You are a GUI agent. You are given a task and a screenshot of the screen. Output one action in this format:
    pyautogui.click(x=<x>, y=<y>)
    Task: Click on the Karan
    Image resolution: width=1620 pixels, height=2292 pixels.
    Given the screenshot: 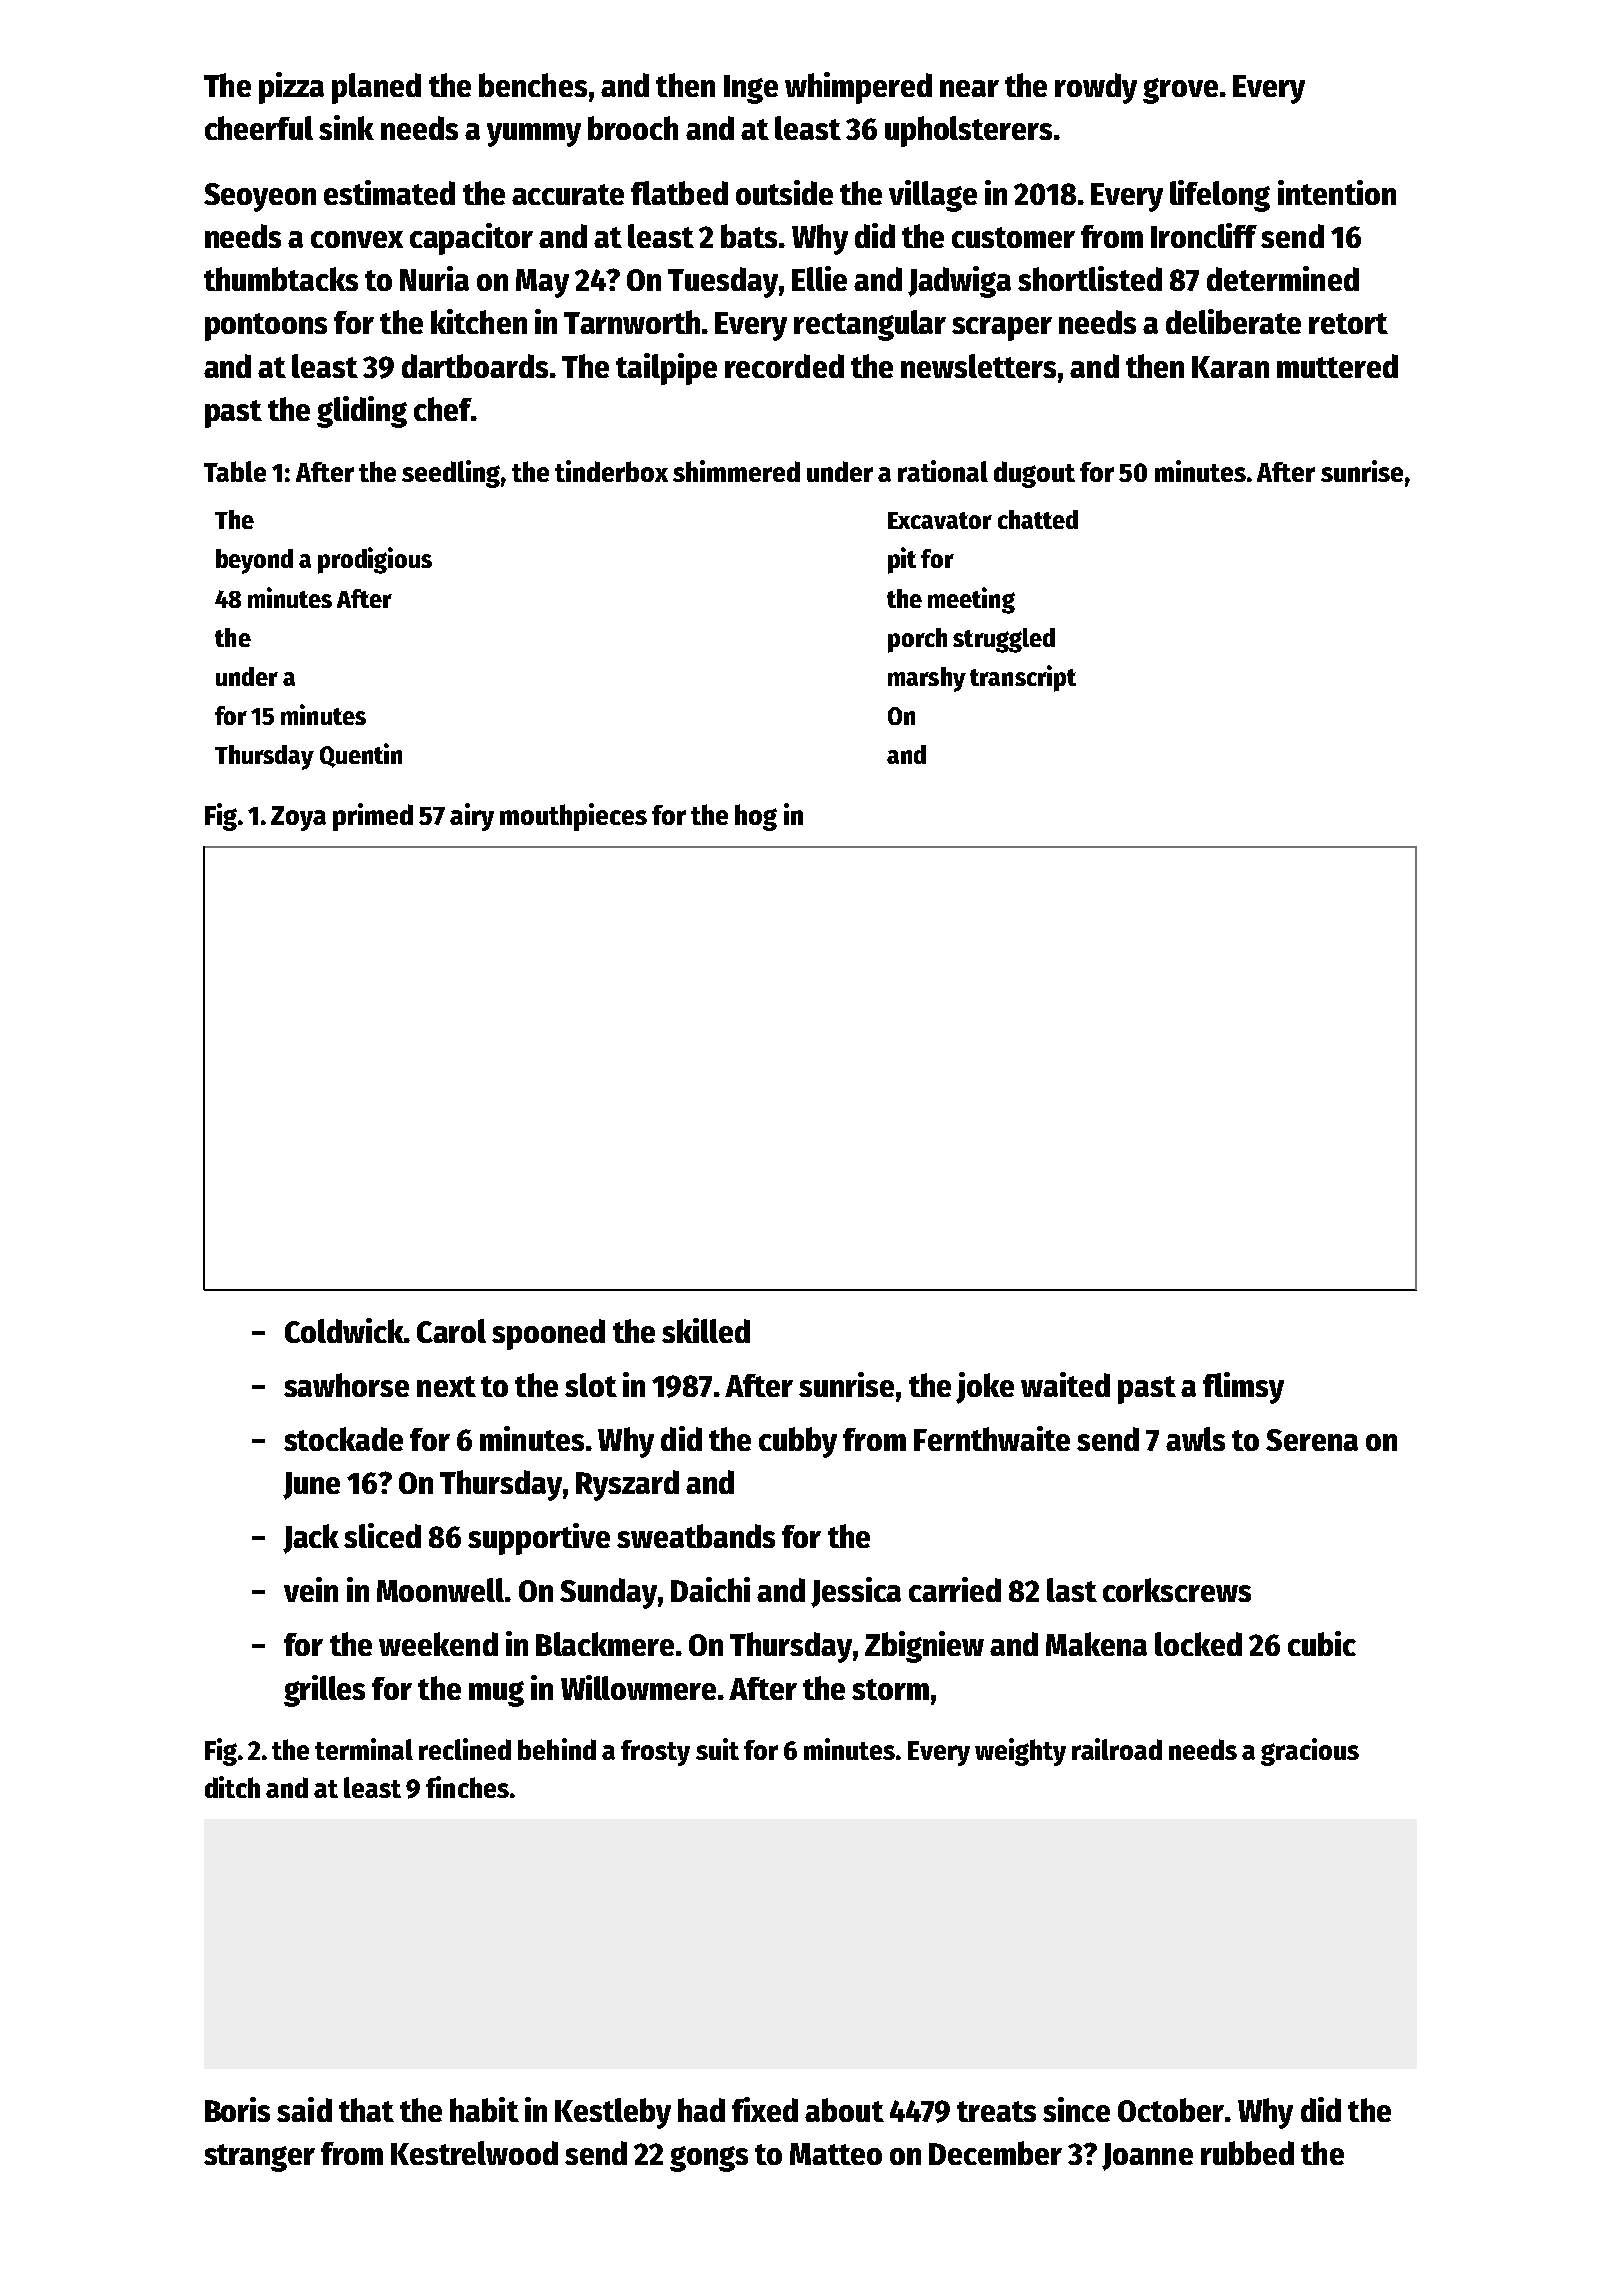 What is the action you would take?
    pyautogui.click(x=1230, y=367)
